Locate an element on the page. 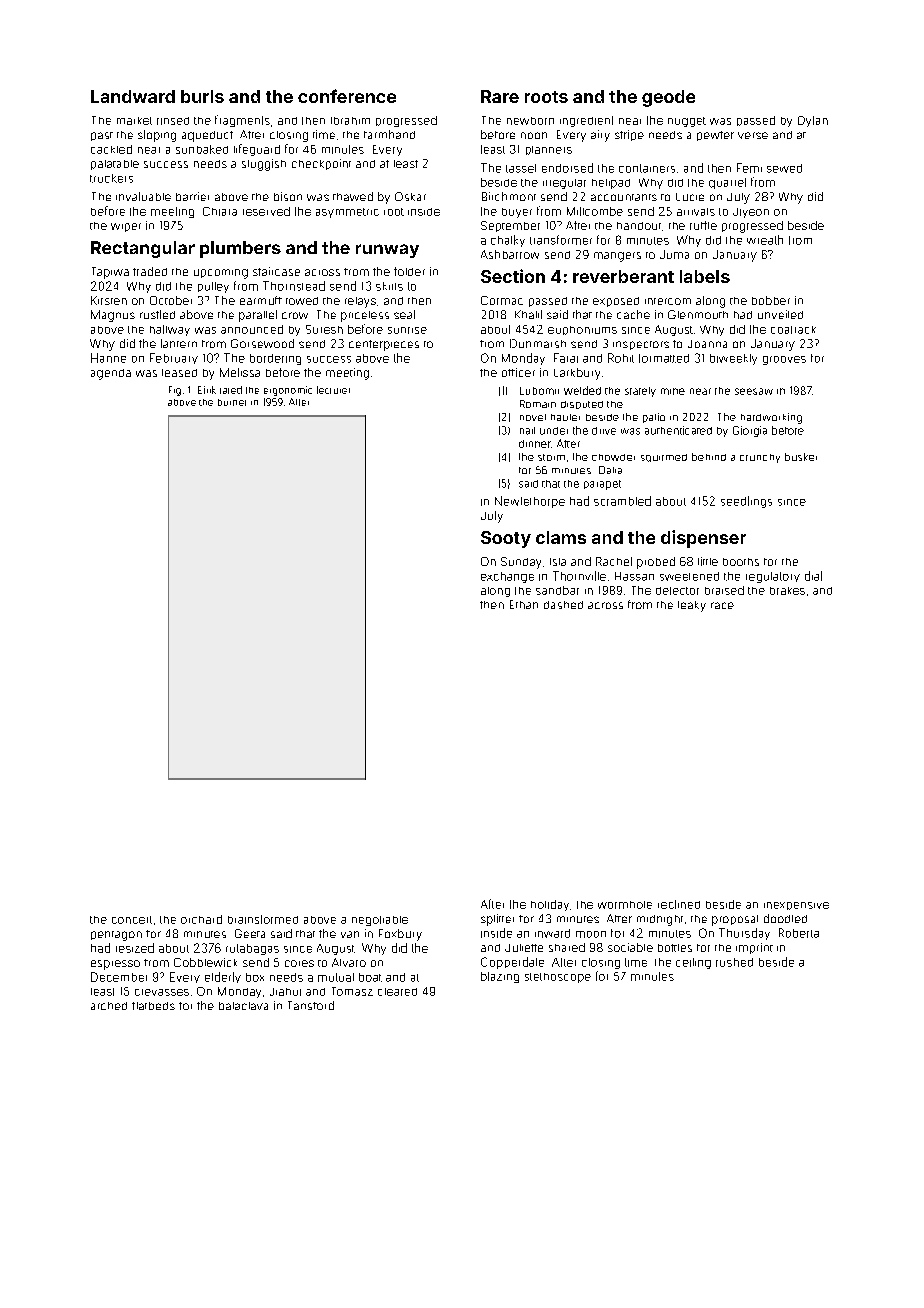  inward is located at coordinates (552, 933).
